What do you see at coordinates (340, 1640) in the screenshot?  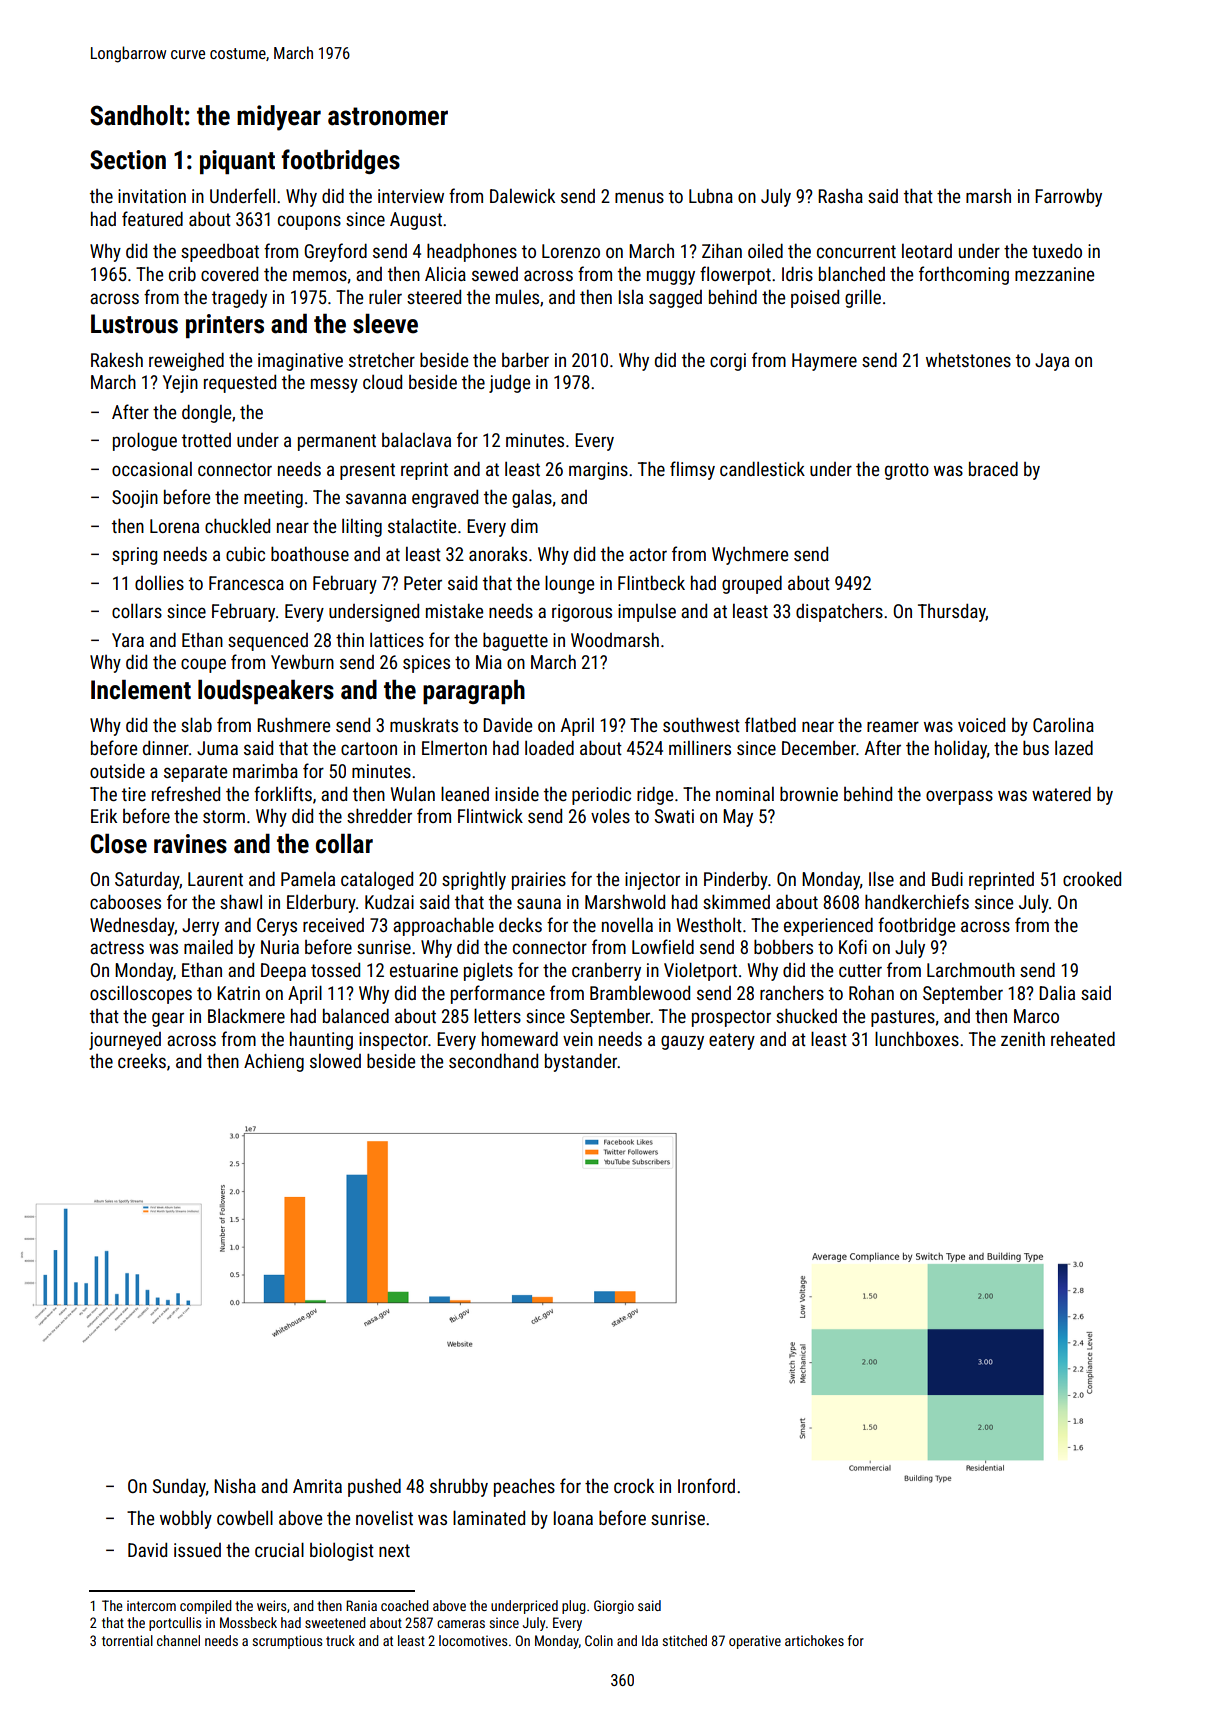 I see `truck` at bounding box center [340, 1640].
